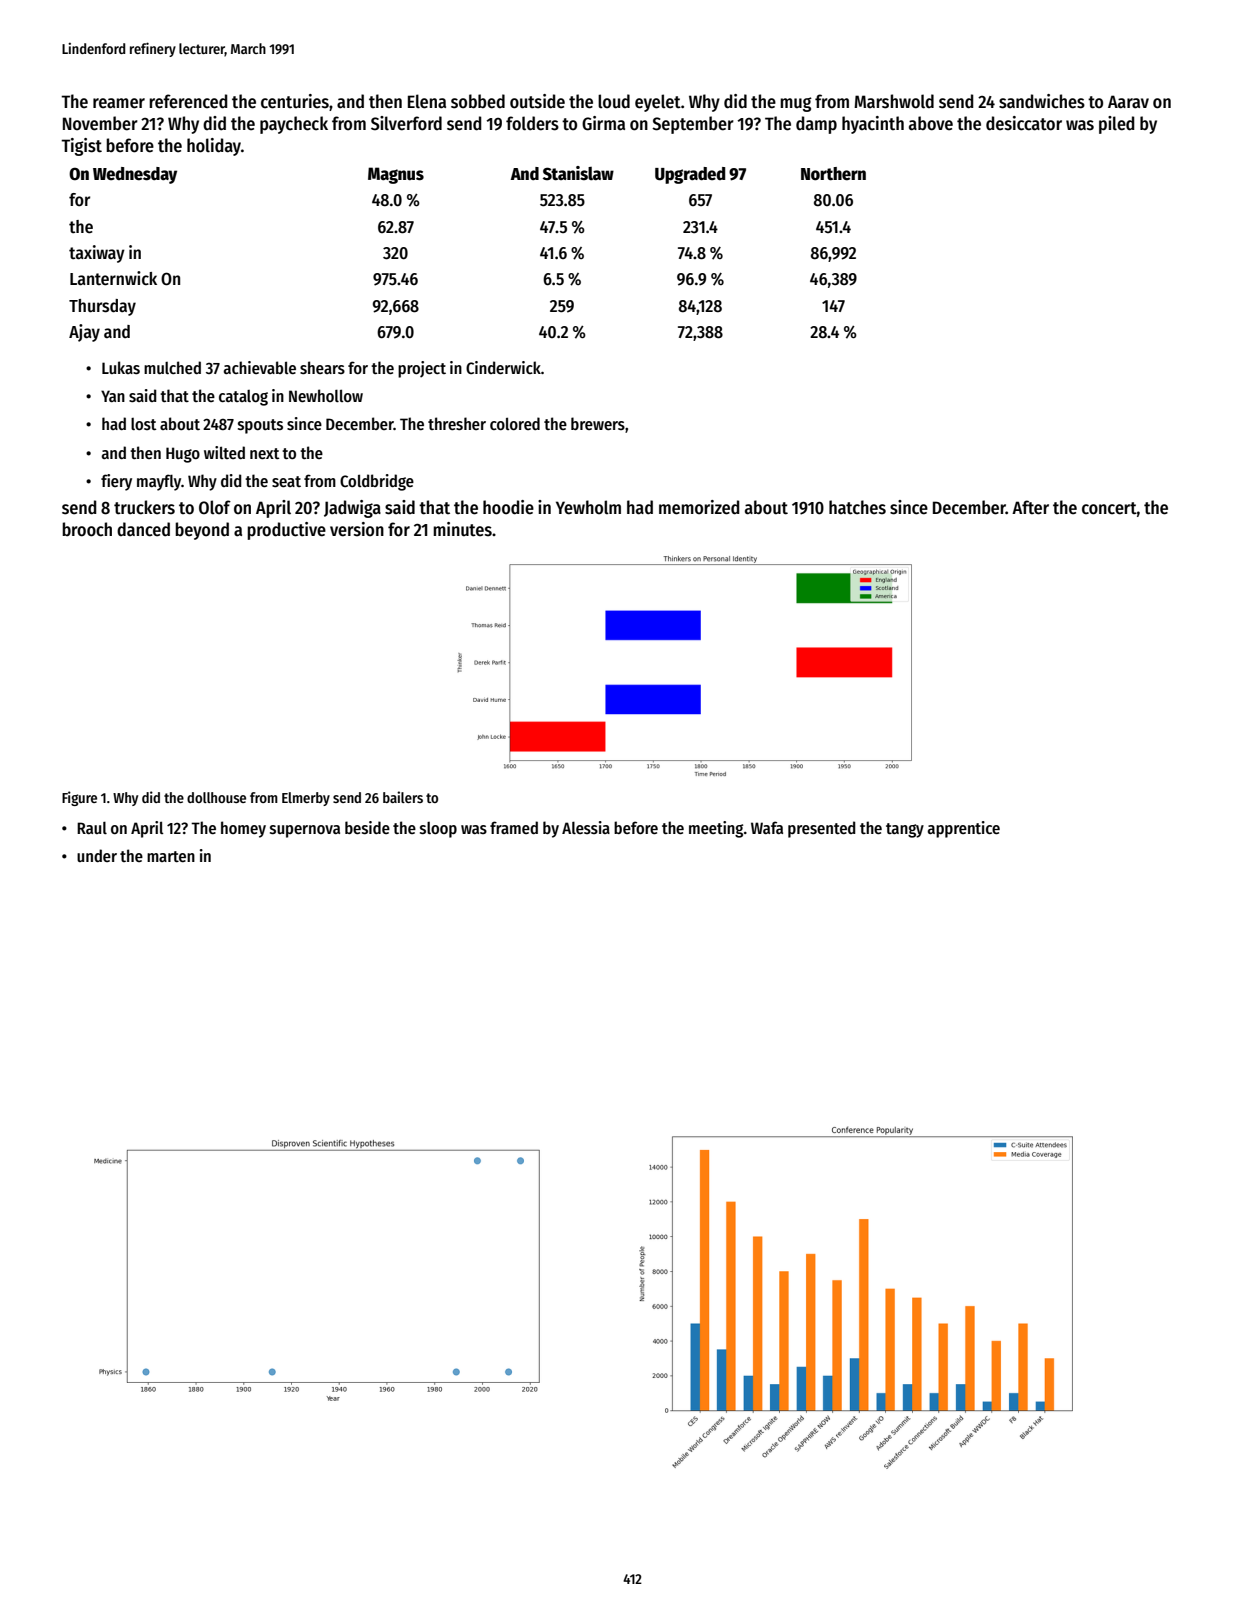  I want to click on reamer, so click(119, 103).
